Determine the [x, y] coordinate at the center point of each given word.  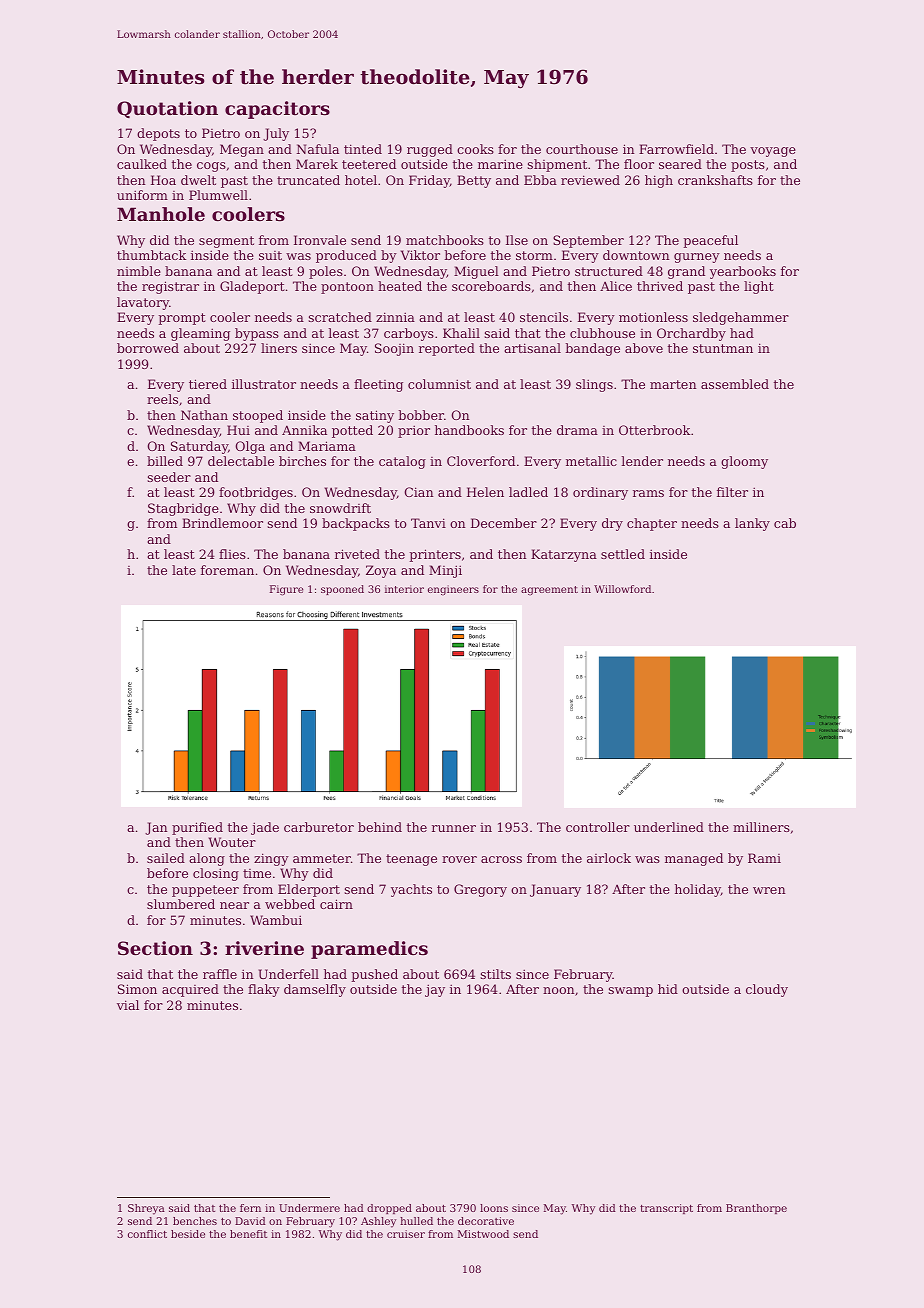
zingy [271, 859]
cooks [475, 149]
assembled [735, 384]
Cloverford [481, 461]
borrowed [148, 348]
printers [435, 555]
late [184, 570]
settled [623, 554]
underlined [669, 827]
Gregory [480, 890]
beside [188, 1234]
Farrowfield [676, 149]
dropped [389, 1209]
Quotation [167, 109]
